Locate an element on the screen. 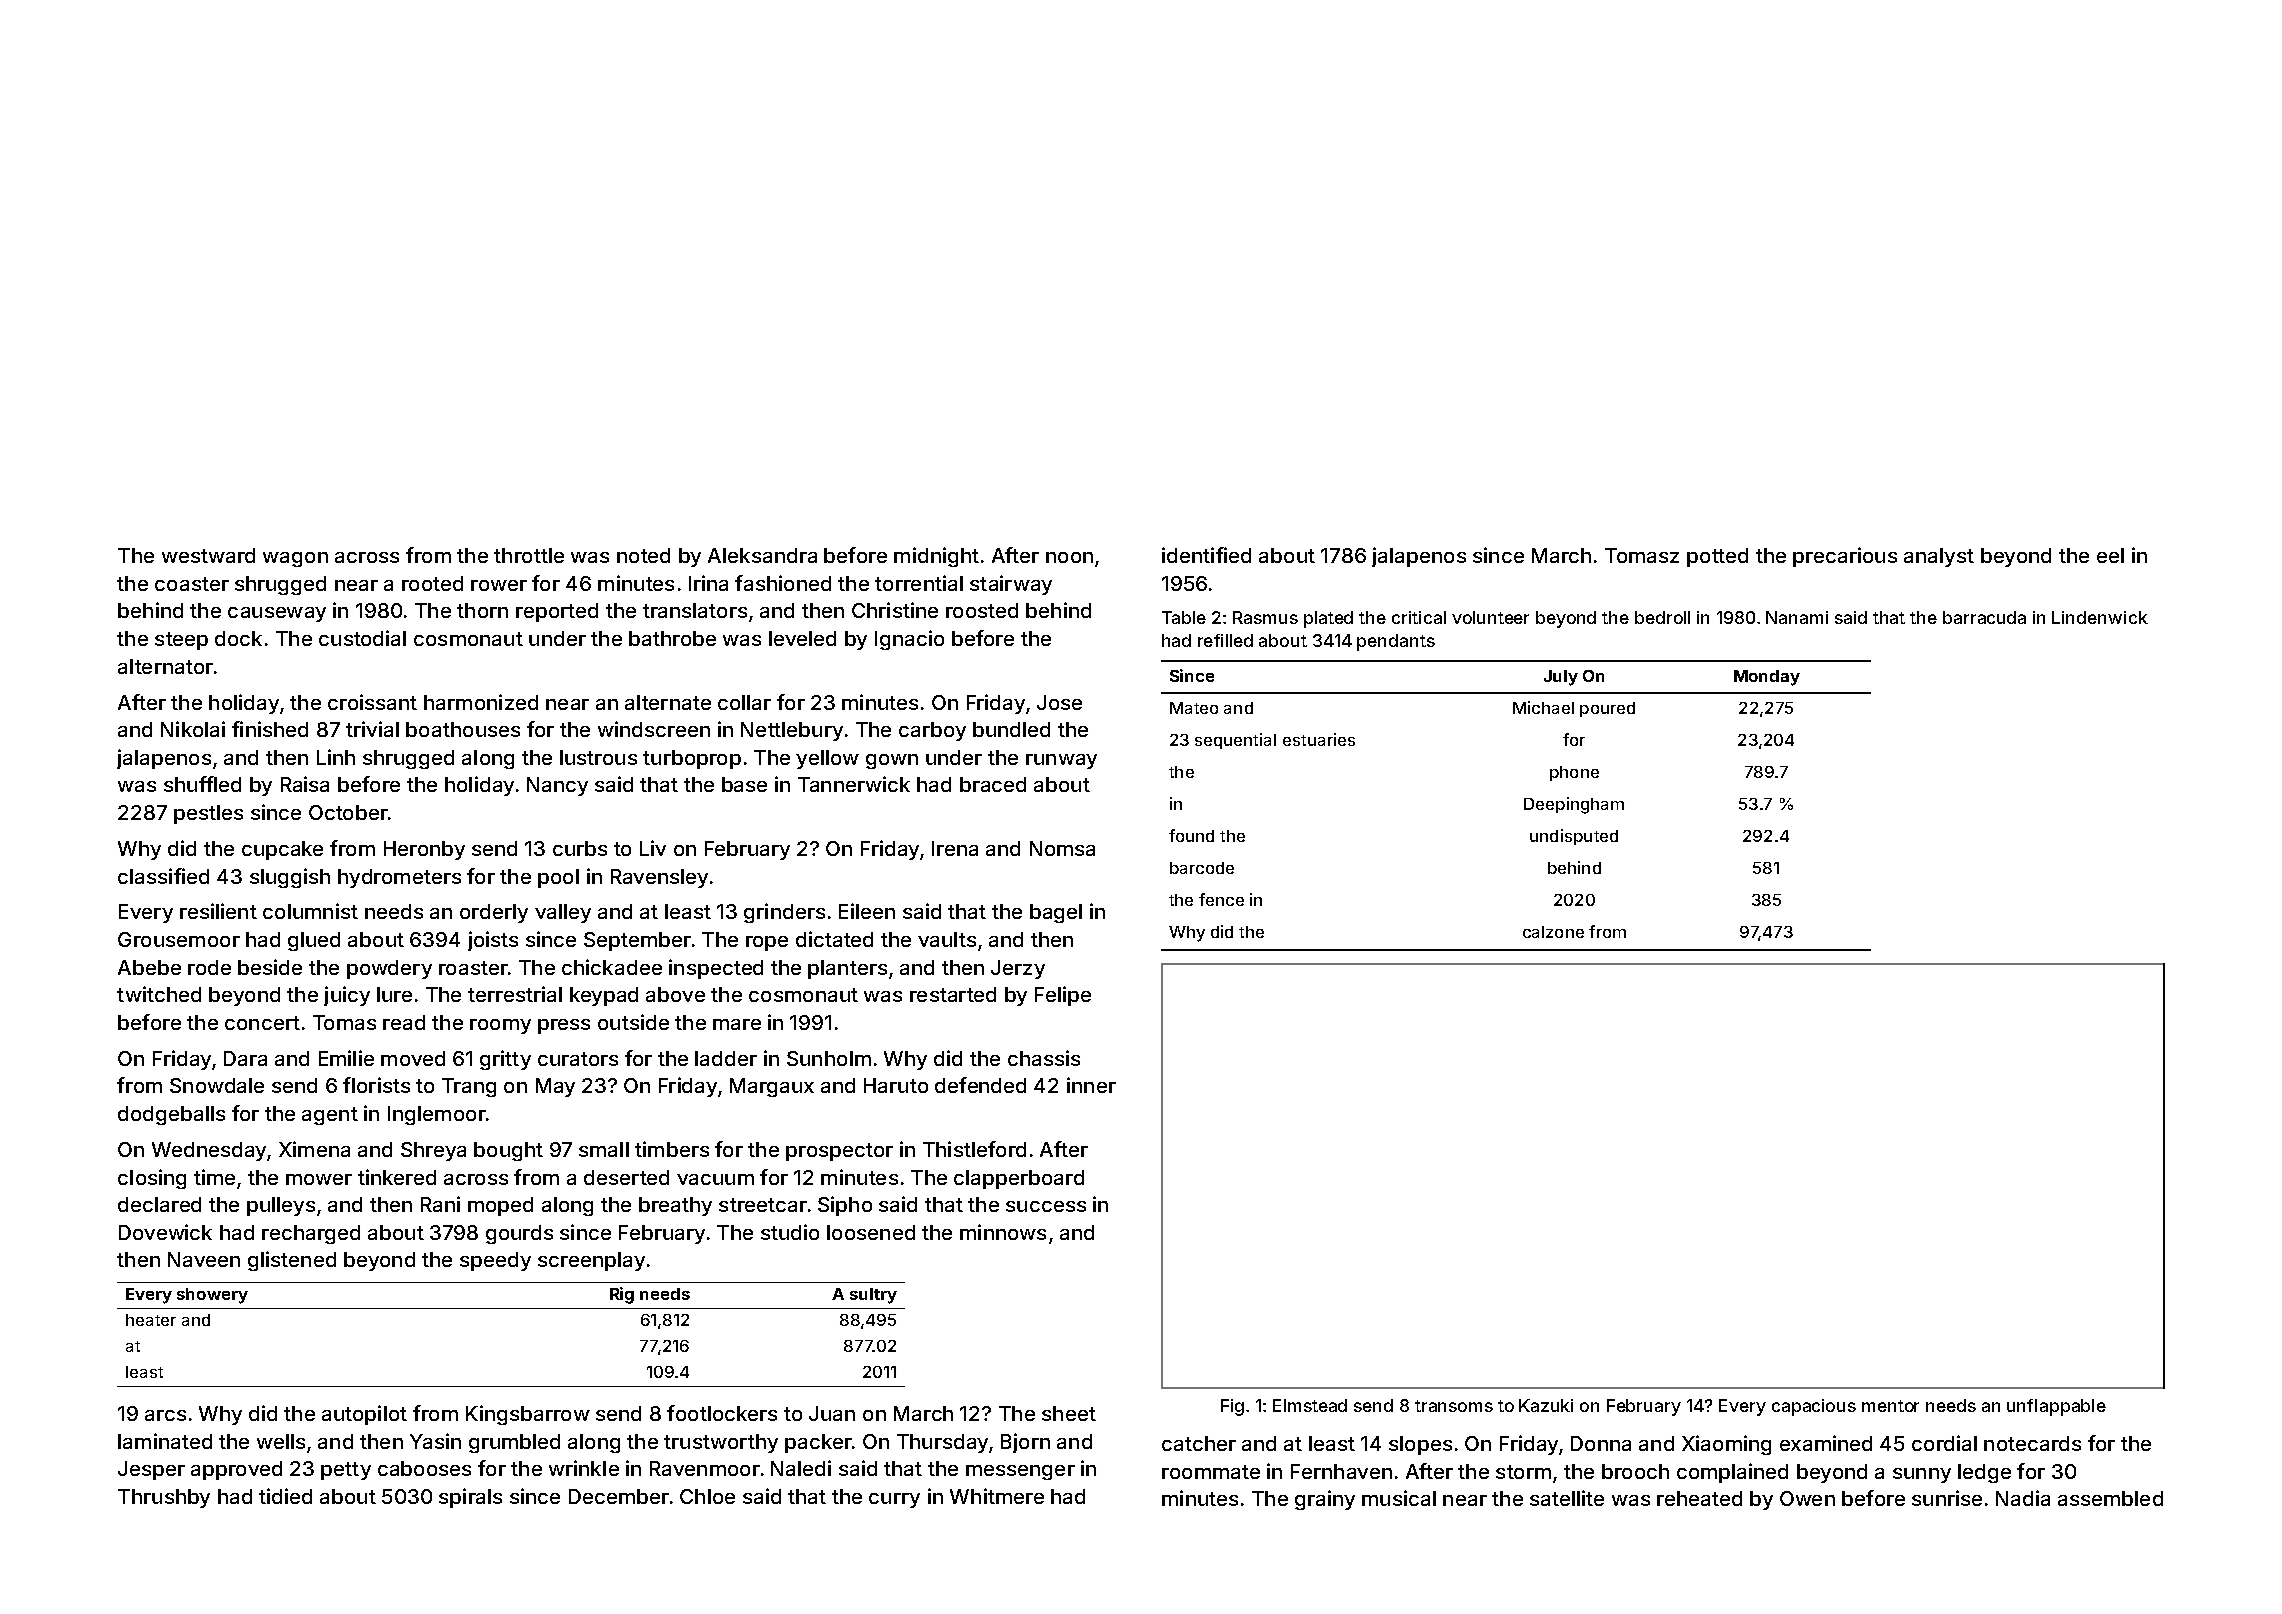 The image size is (2282, 1614). Nancy is located at coordinates (557, 786).
